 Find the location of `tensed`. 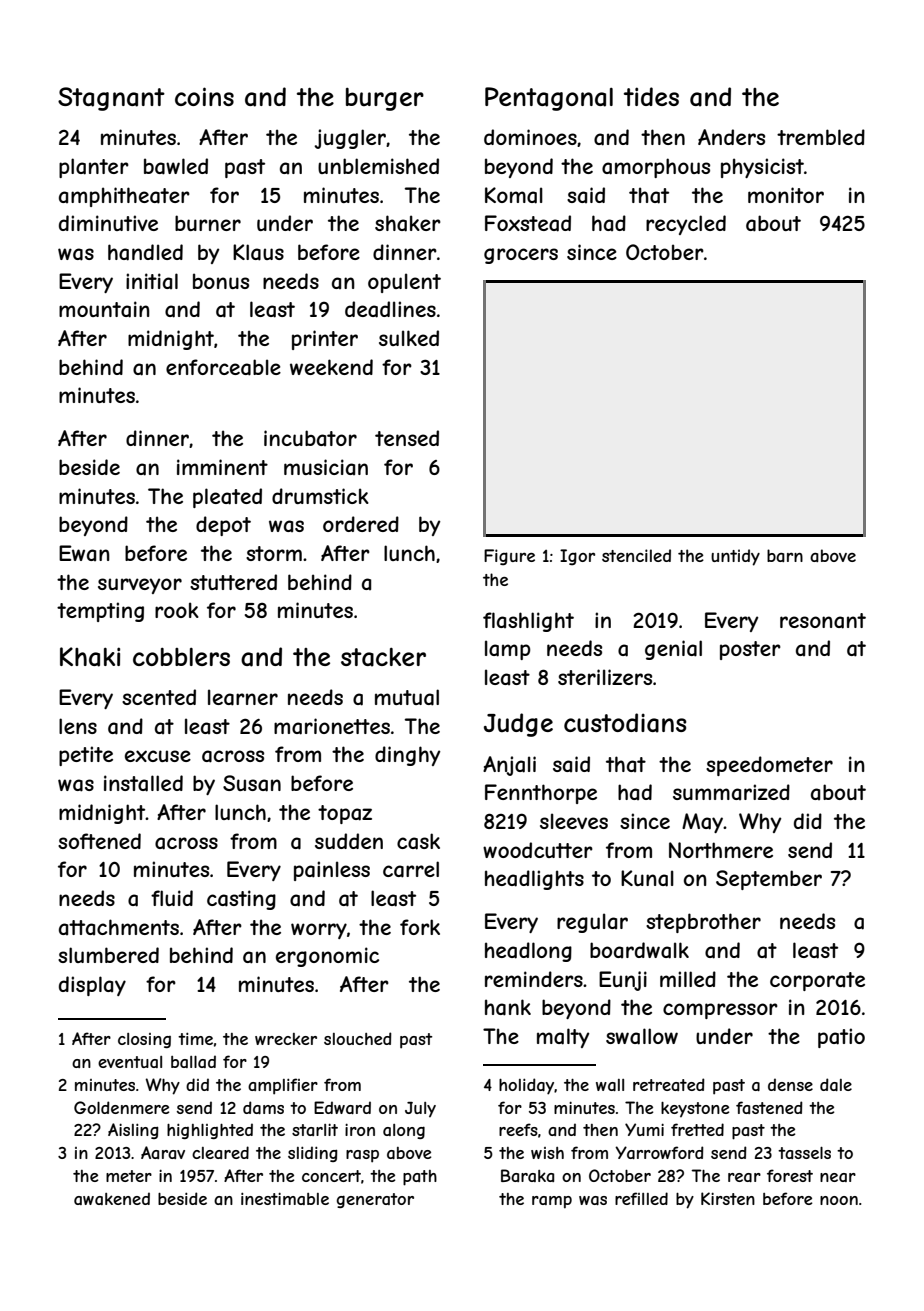

tensed is located at coordinates (407, 438).
